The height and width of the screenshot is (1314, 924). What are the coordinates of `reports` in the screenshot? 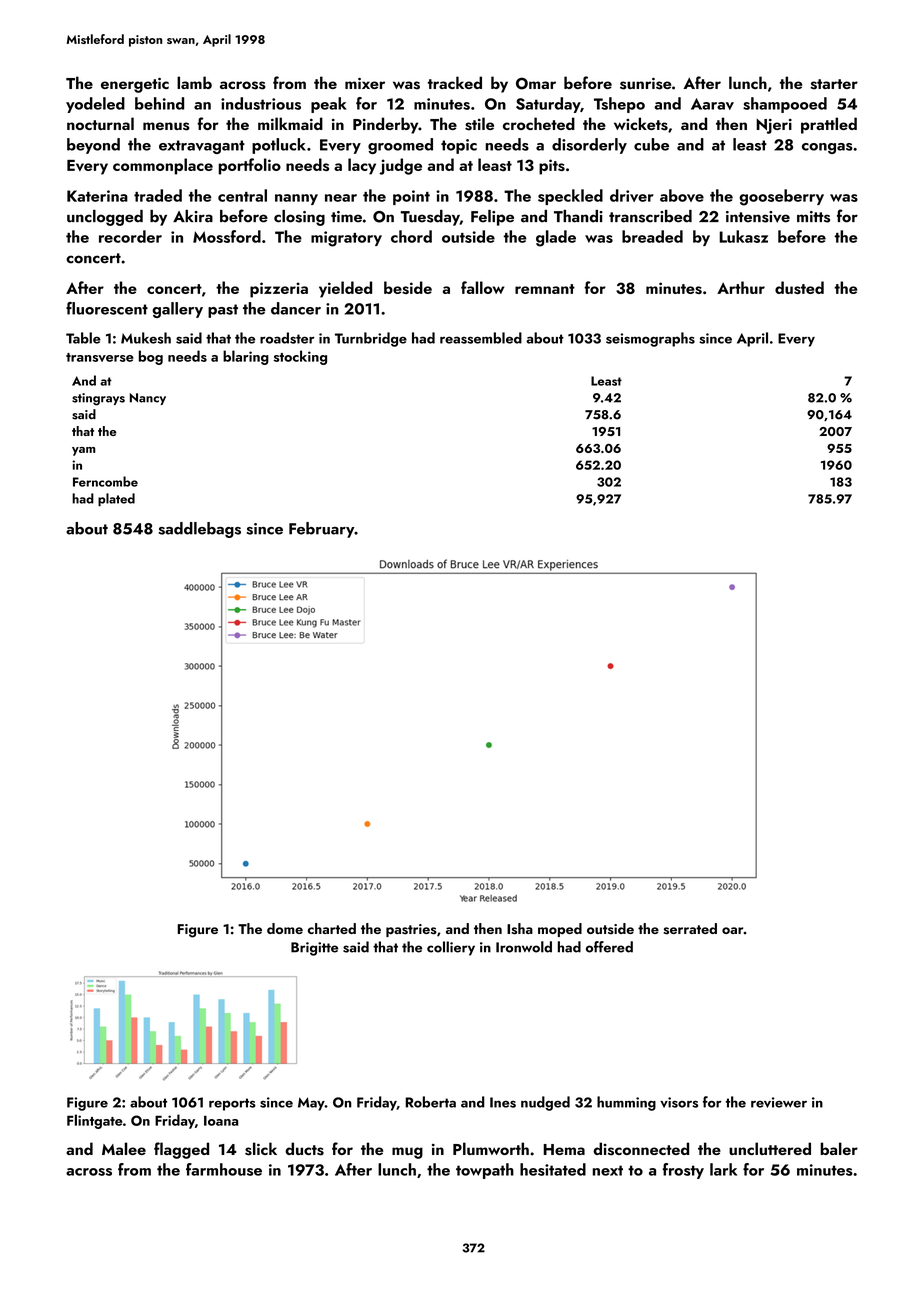 It's located at (232, 1104).
